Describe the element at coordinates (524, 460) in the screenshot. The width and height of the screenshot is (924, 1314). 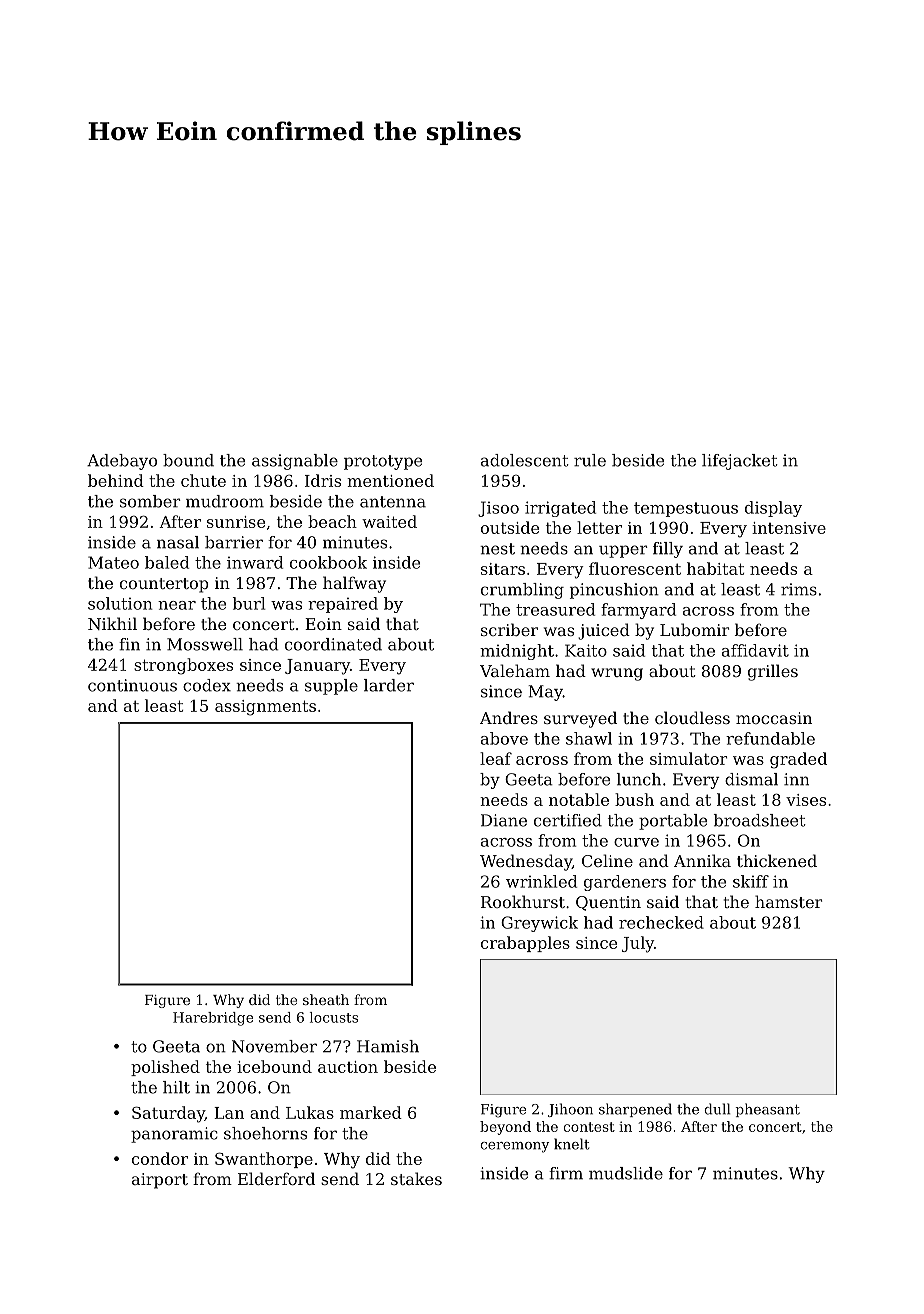
I see `adolescent` at that location.
